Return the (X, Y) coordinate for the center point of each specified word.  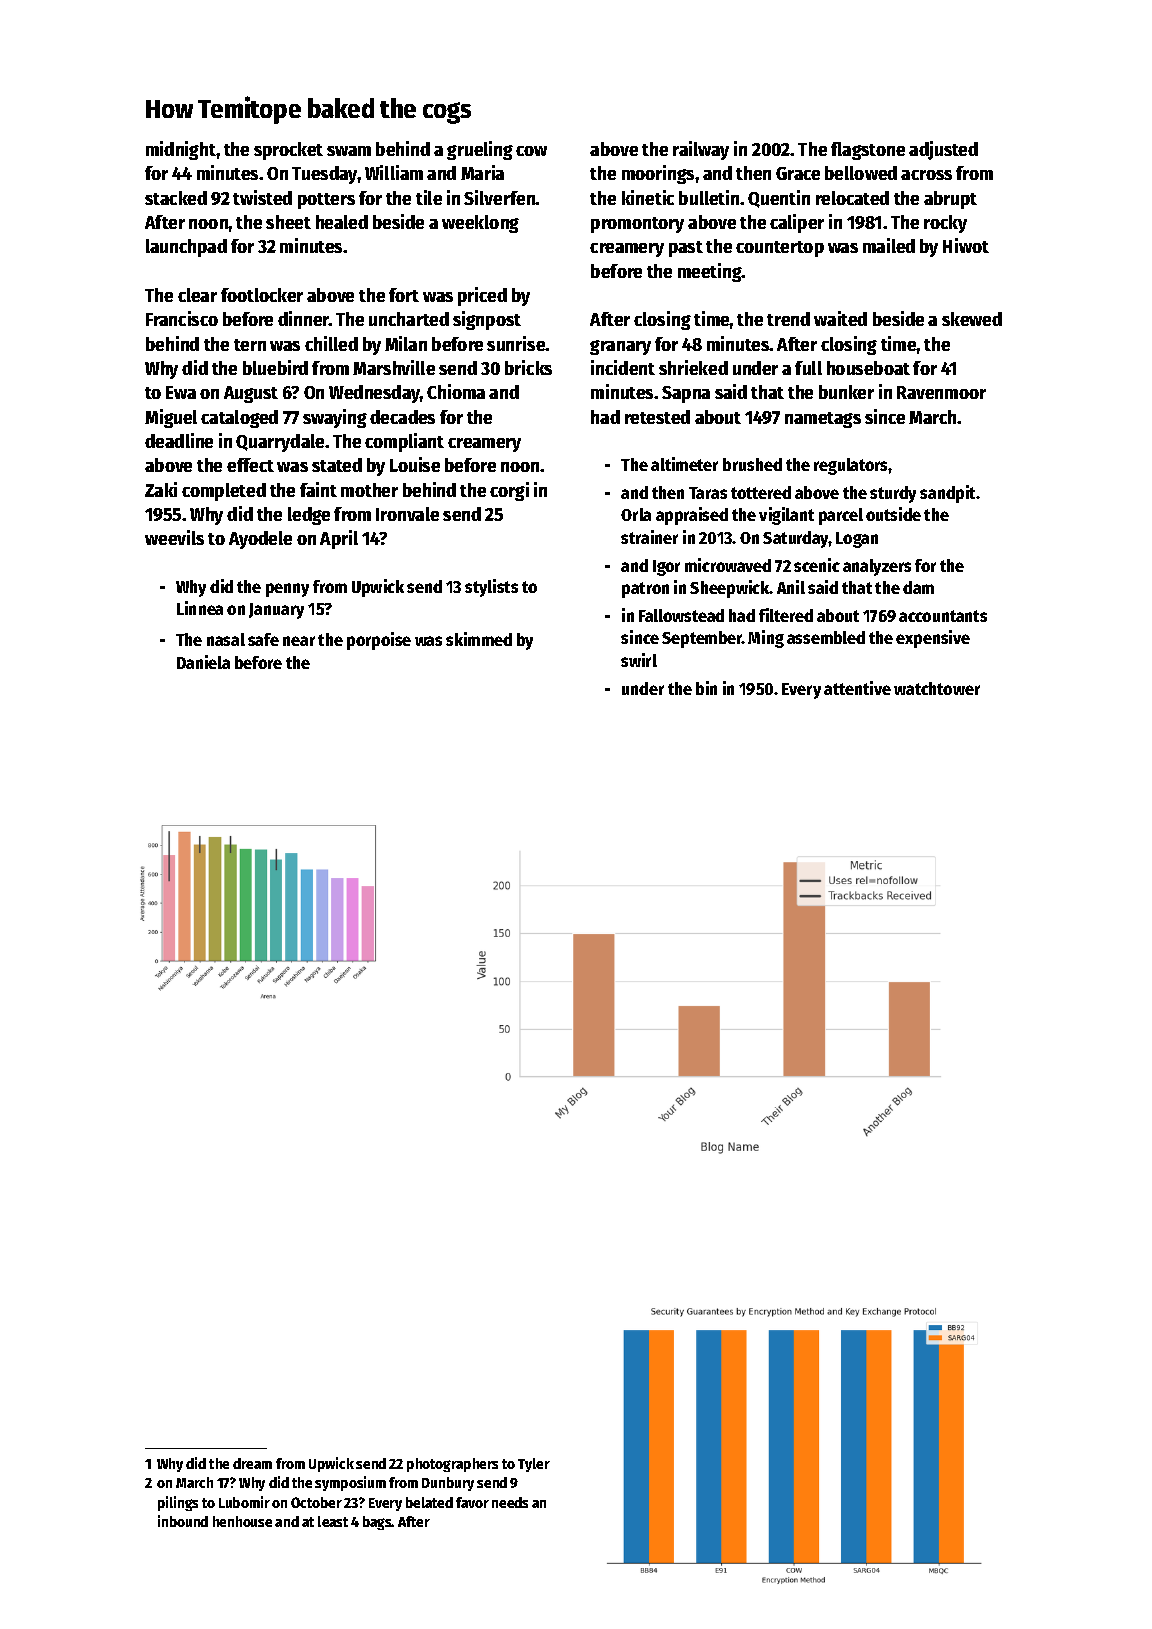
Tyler (534, 1465)
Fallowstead (681, 615)
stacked (176, 198)
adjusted (943, 150)
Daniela (203, 662)
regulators (851, 466)
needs (510, 1502)
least (333, 1521)
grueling (480, 150)
